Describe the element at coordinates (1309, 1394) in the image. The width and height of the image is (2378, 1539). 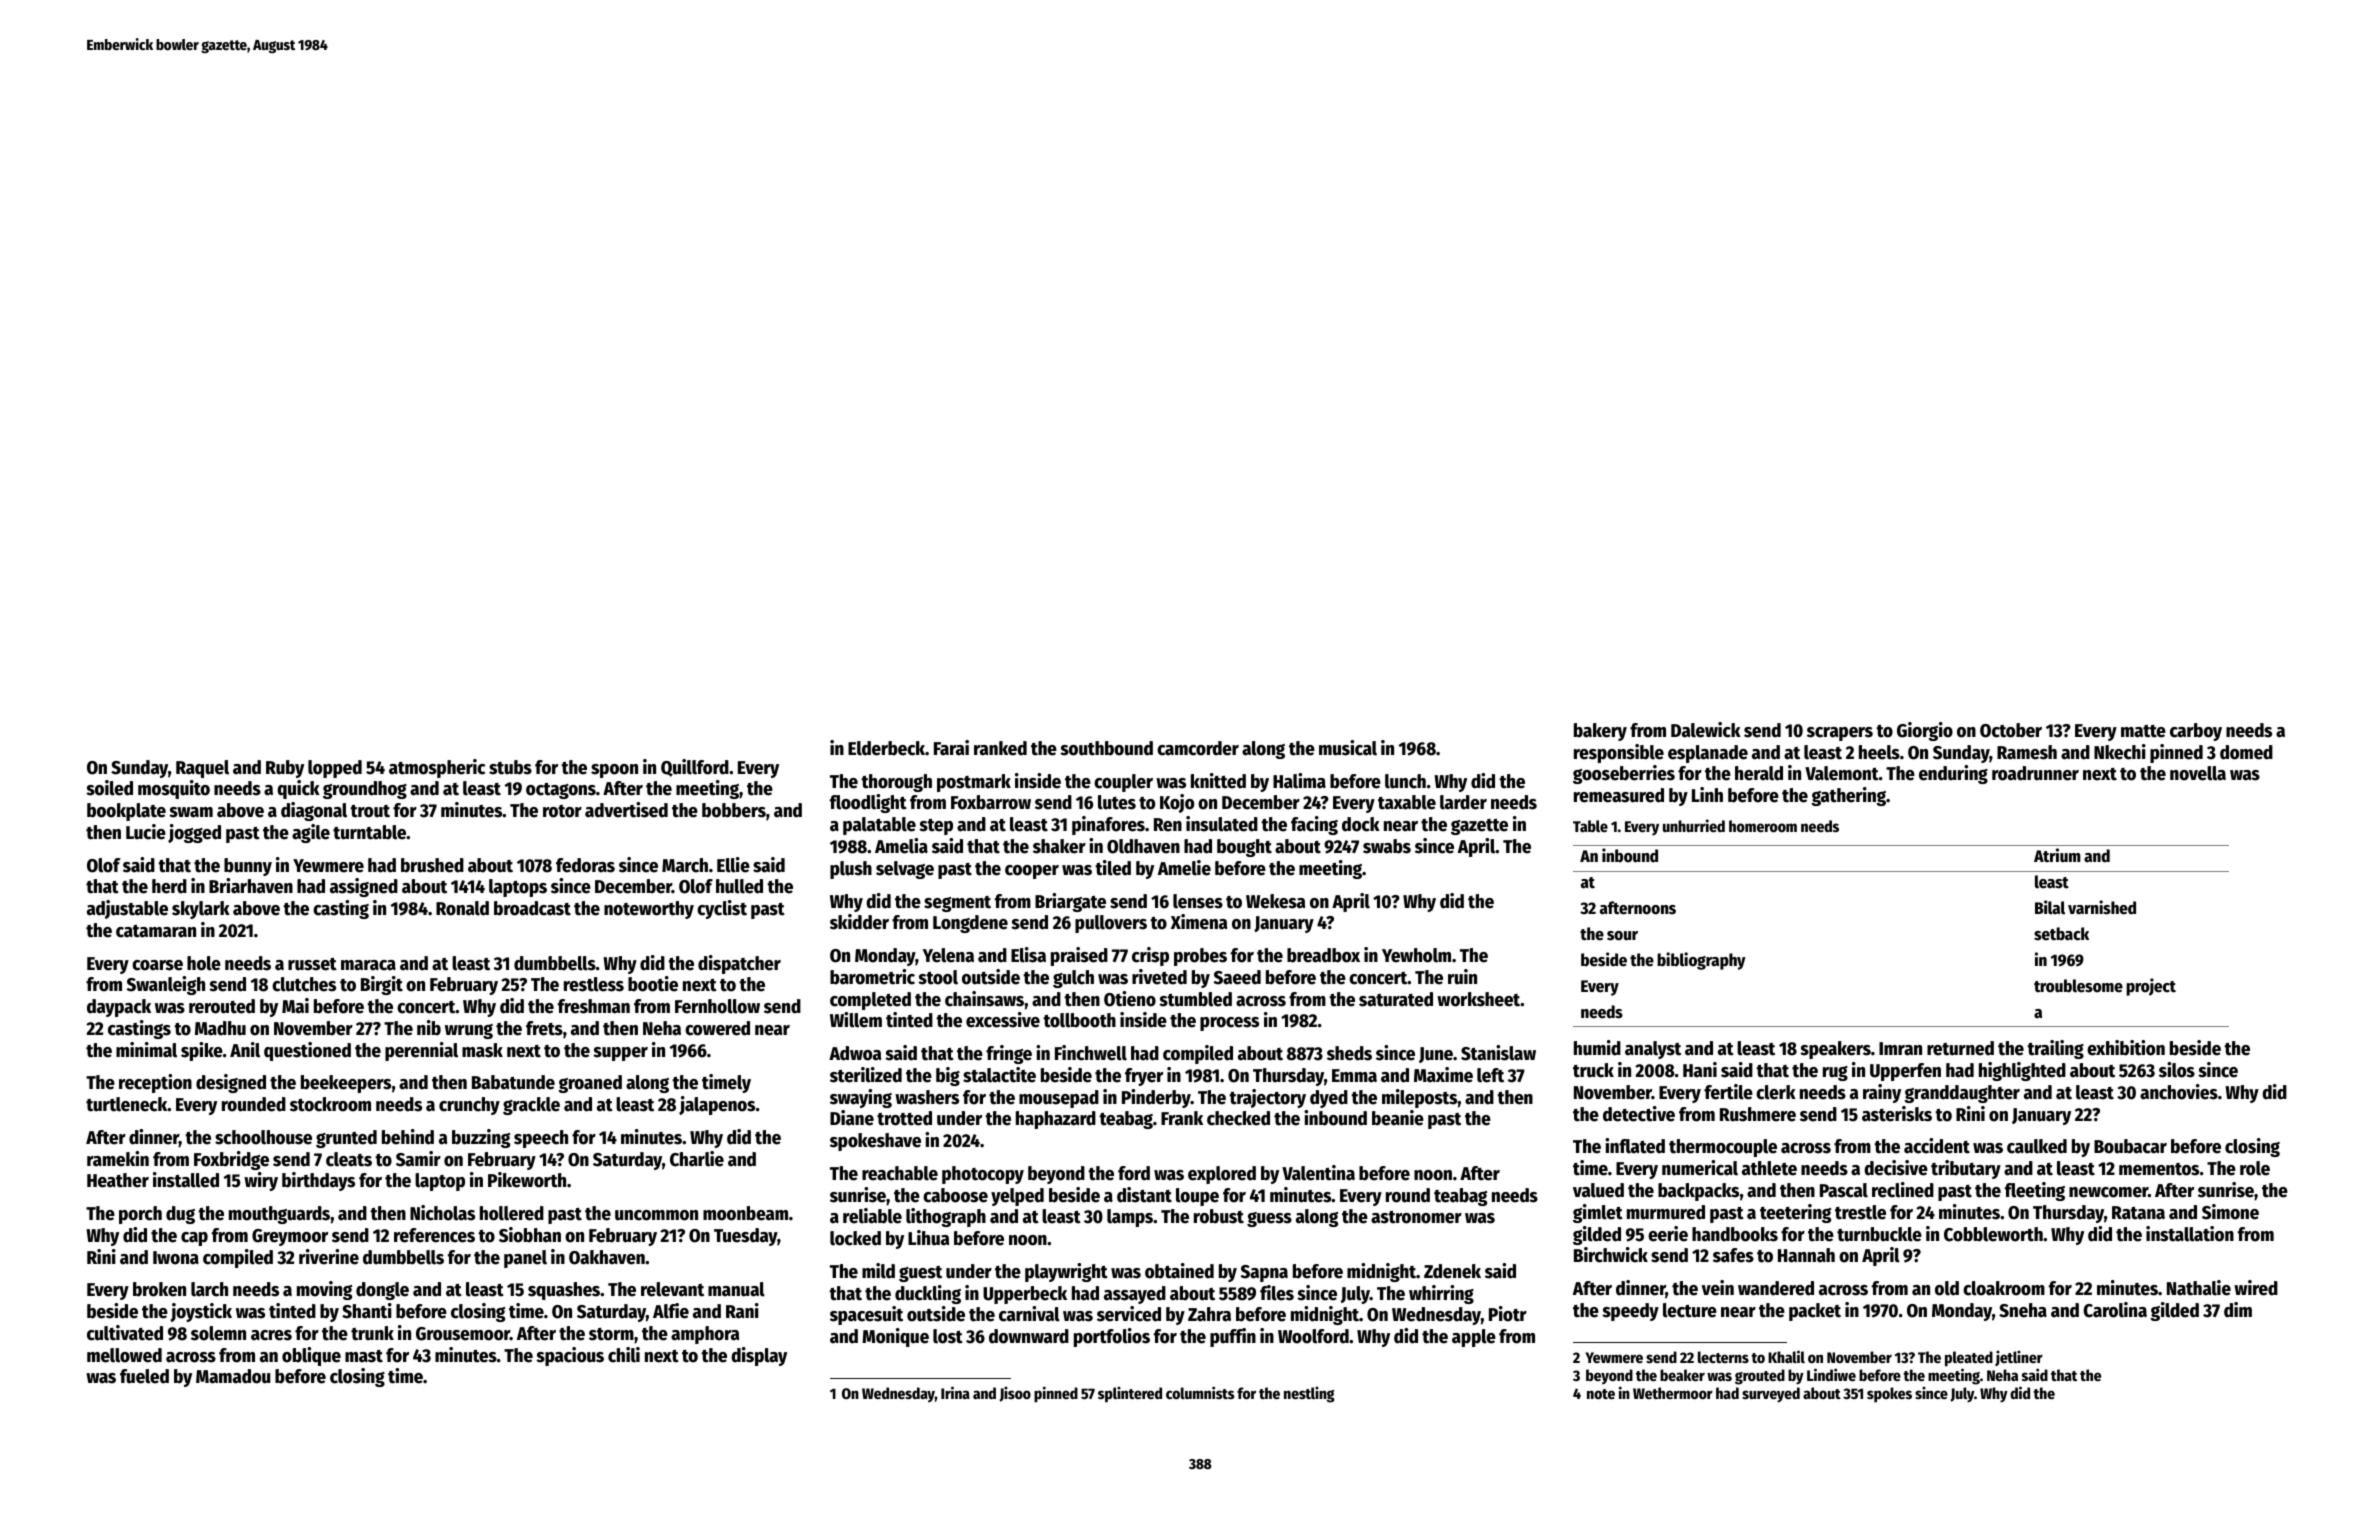
I see `nestling` at that location.
